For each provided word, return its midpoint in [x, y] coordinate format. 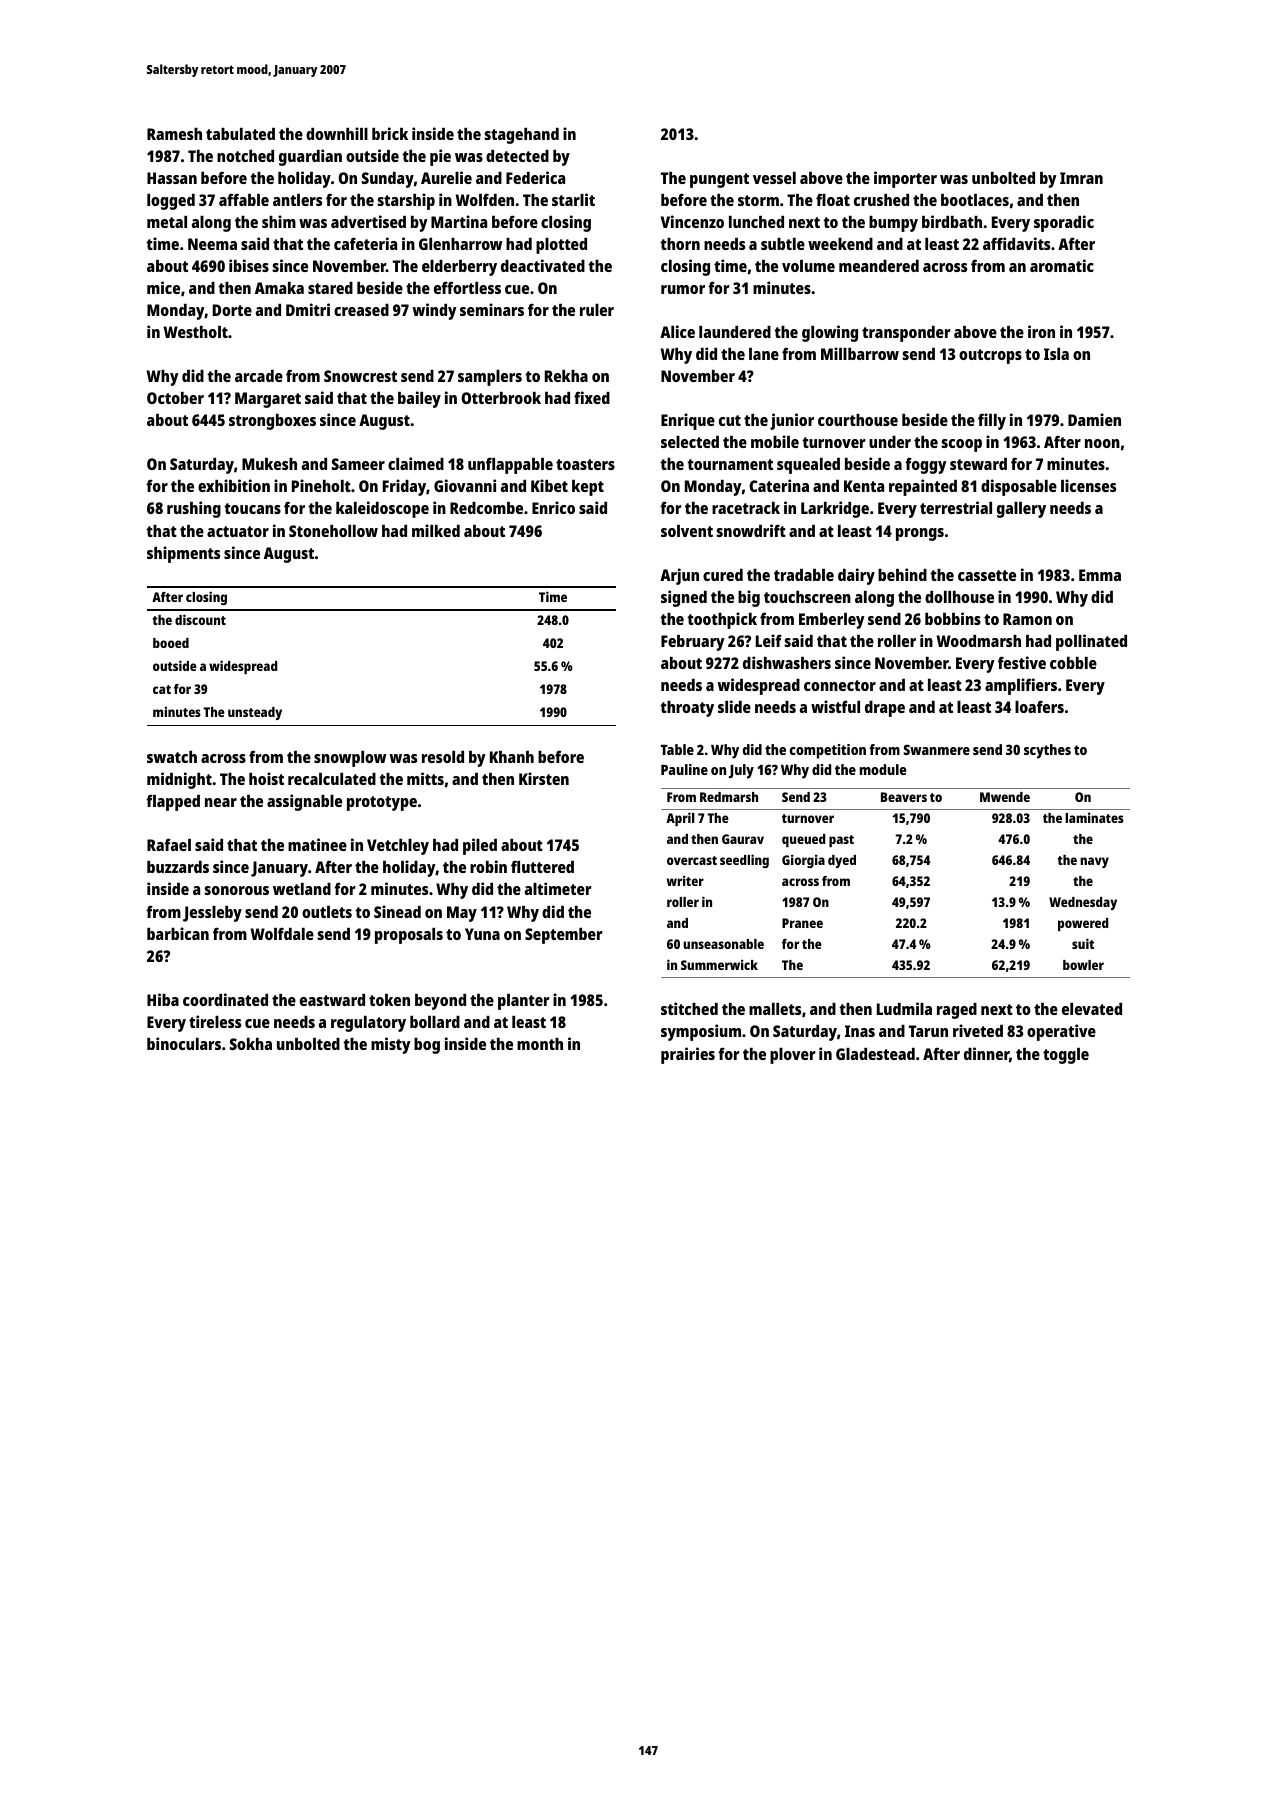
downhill [337, 133]
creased [361, 310]
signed [684, 598]
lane [764, 354]
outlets [327, 912]
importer [905, 179]
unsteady [255, 713]
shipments [183, 554]
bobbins [953, 618]
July [741, 771]
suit [1083, 943]
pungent [719, 180]
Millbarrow [860, 353]
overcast [692, 860]
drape [885, 709]
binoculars [184, 1043]
